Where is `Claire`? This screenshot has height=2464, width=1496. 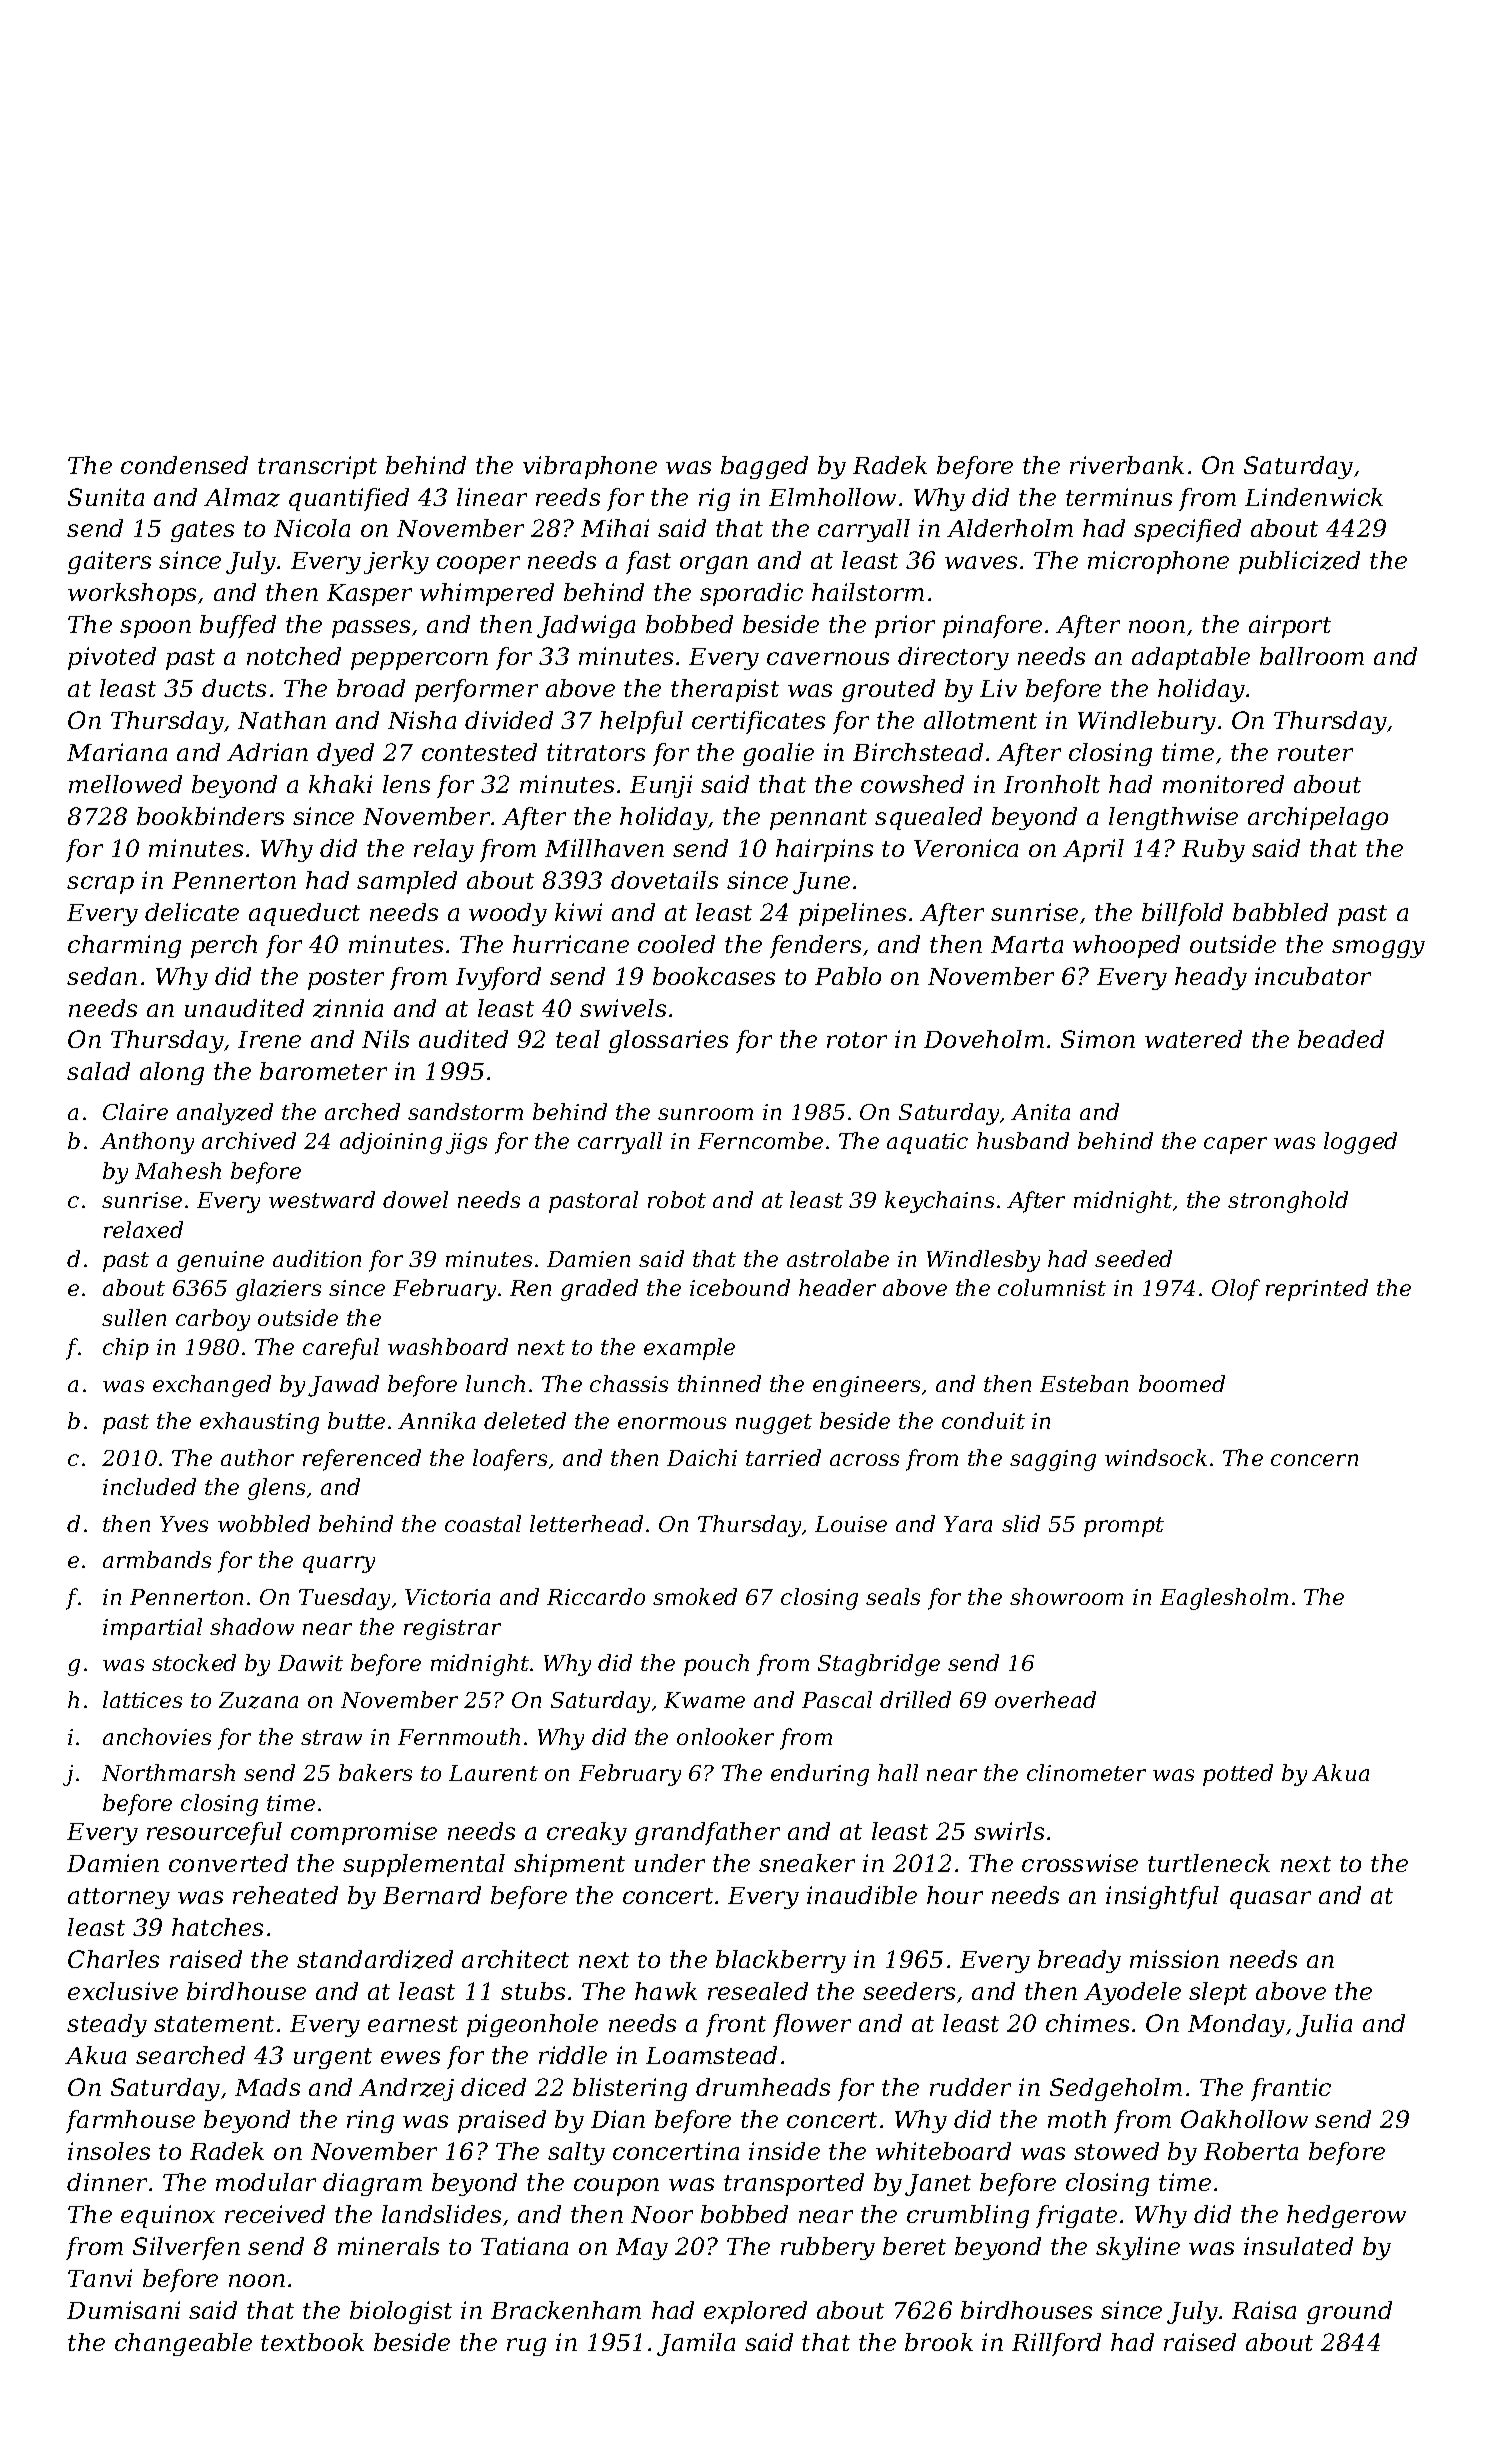 Claire is located at coordinates (135, 1111).
